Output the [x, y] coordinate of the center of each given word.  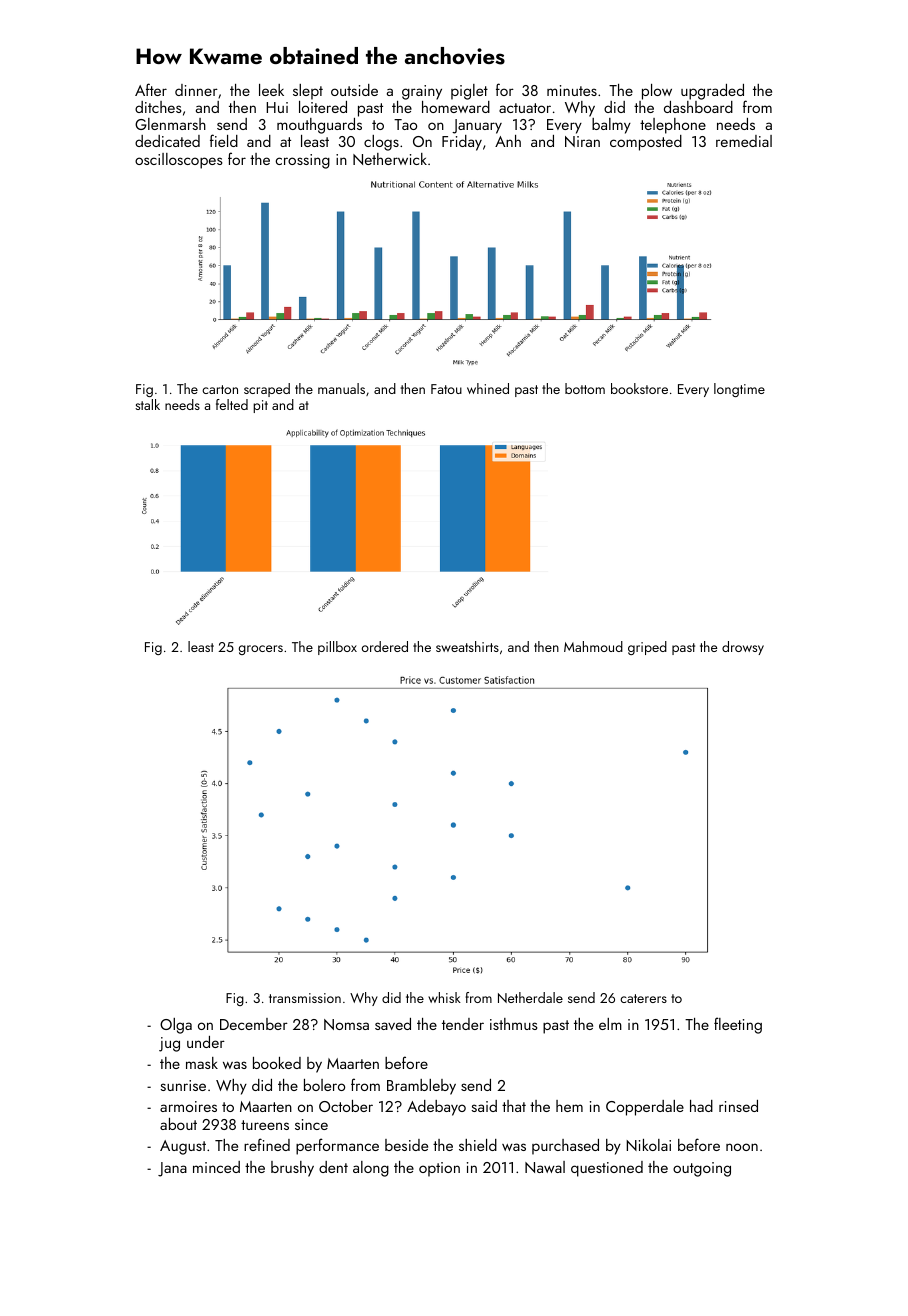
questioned [607, 1169]
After [151, 89]
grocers [261, 650]
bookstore [639, 388]
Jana [172, 1169]
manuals [341, 388]
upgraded [712, 92]
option [439, 1169]
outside [354, 90]
